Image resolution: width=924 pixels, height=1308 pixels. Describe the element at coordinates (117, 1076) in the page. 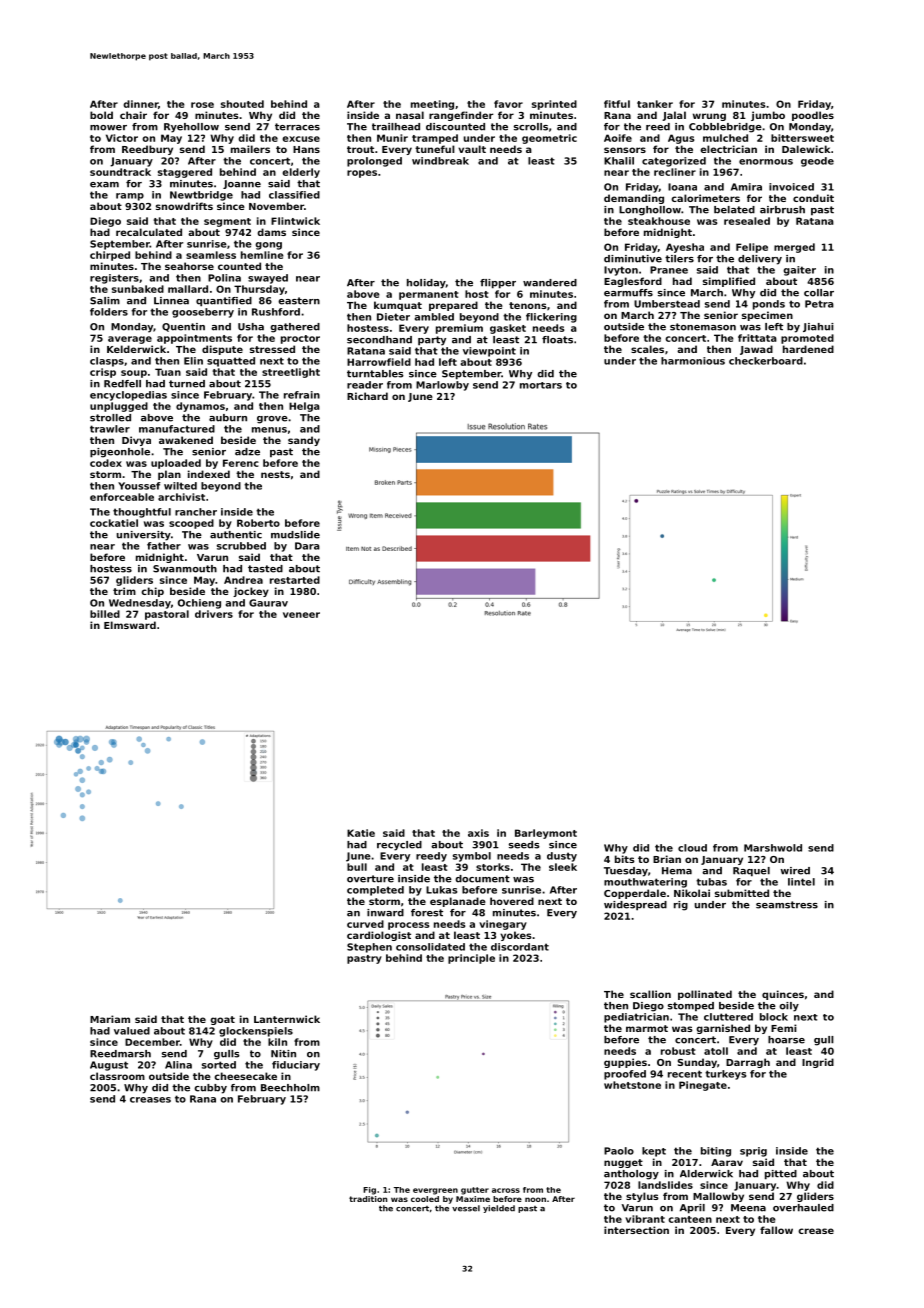

I see `classroom` at that location.
